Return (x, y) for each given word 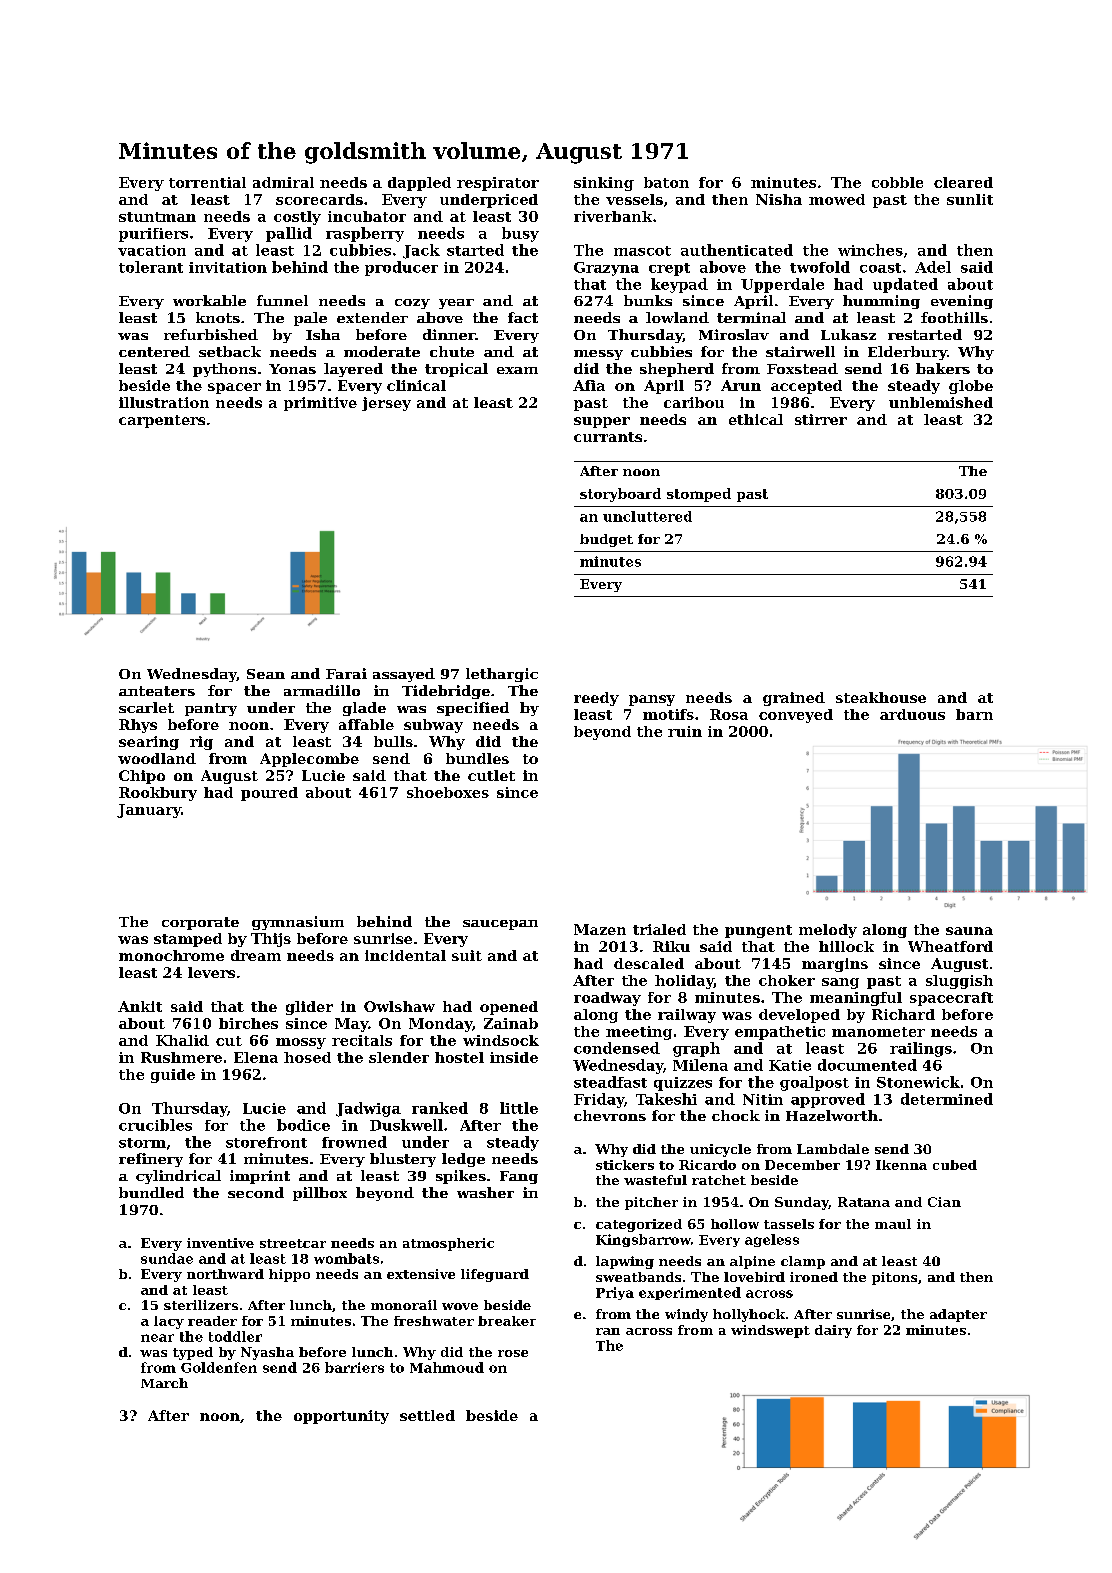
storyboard (620, 495)
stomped (699, 495)
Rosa (729, 714)
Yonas (292, 369)
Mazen (600, 929)
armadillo (322, 690)
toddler (235, 1336)
